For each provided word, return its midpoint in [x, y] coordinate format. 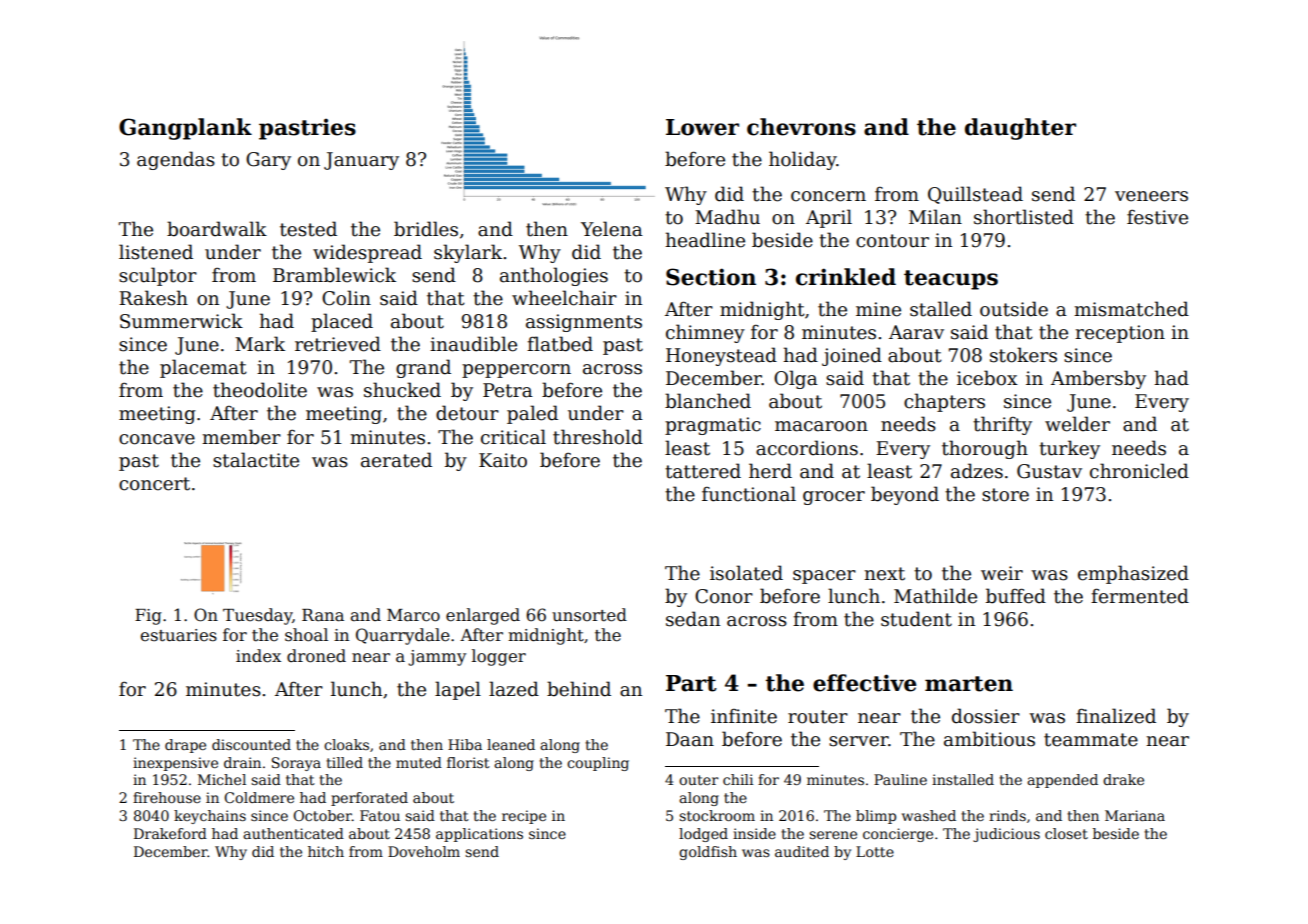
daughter [1020, 129]
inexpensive [175, 764]
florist [468, 762]
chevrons [801, 127]
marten [969, 684]
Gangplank [185, 129]
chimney [705, 333]
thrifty [1002, 425]
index [258, 656]
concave [157, 439]
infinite [744, 716]
